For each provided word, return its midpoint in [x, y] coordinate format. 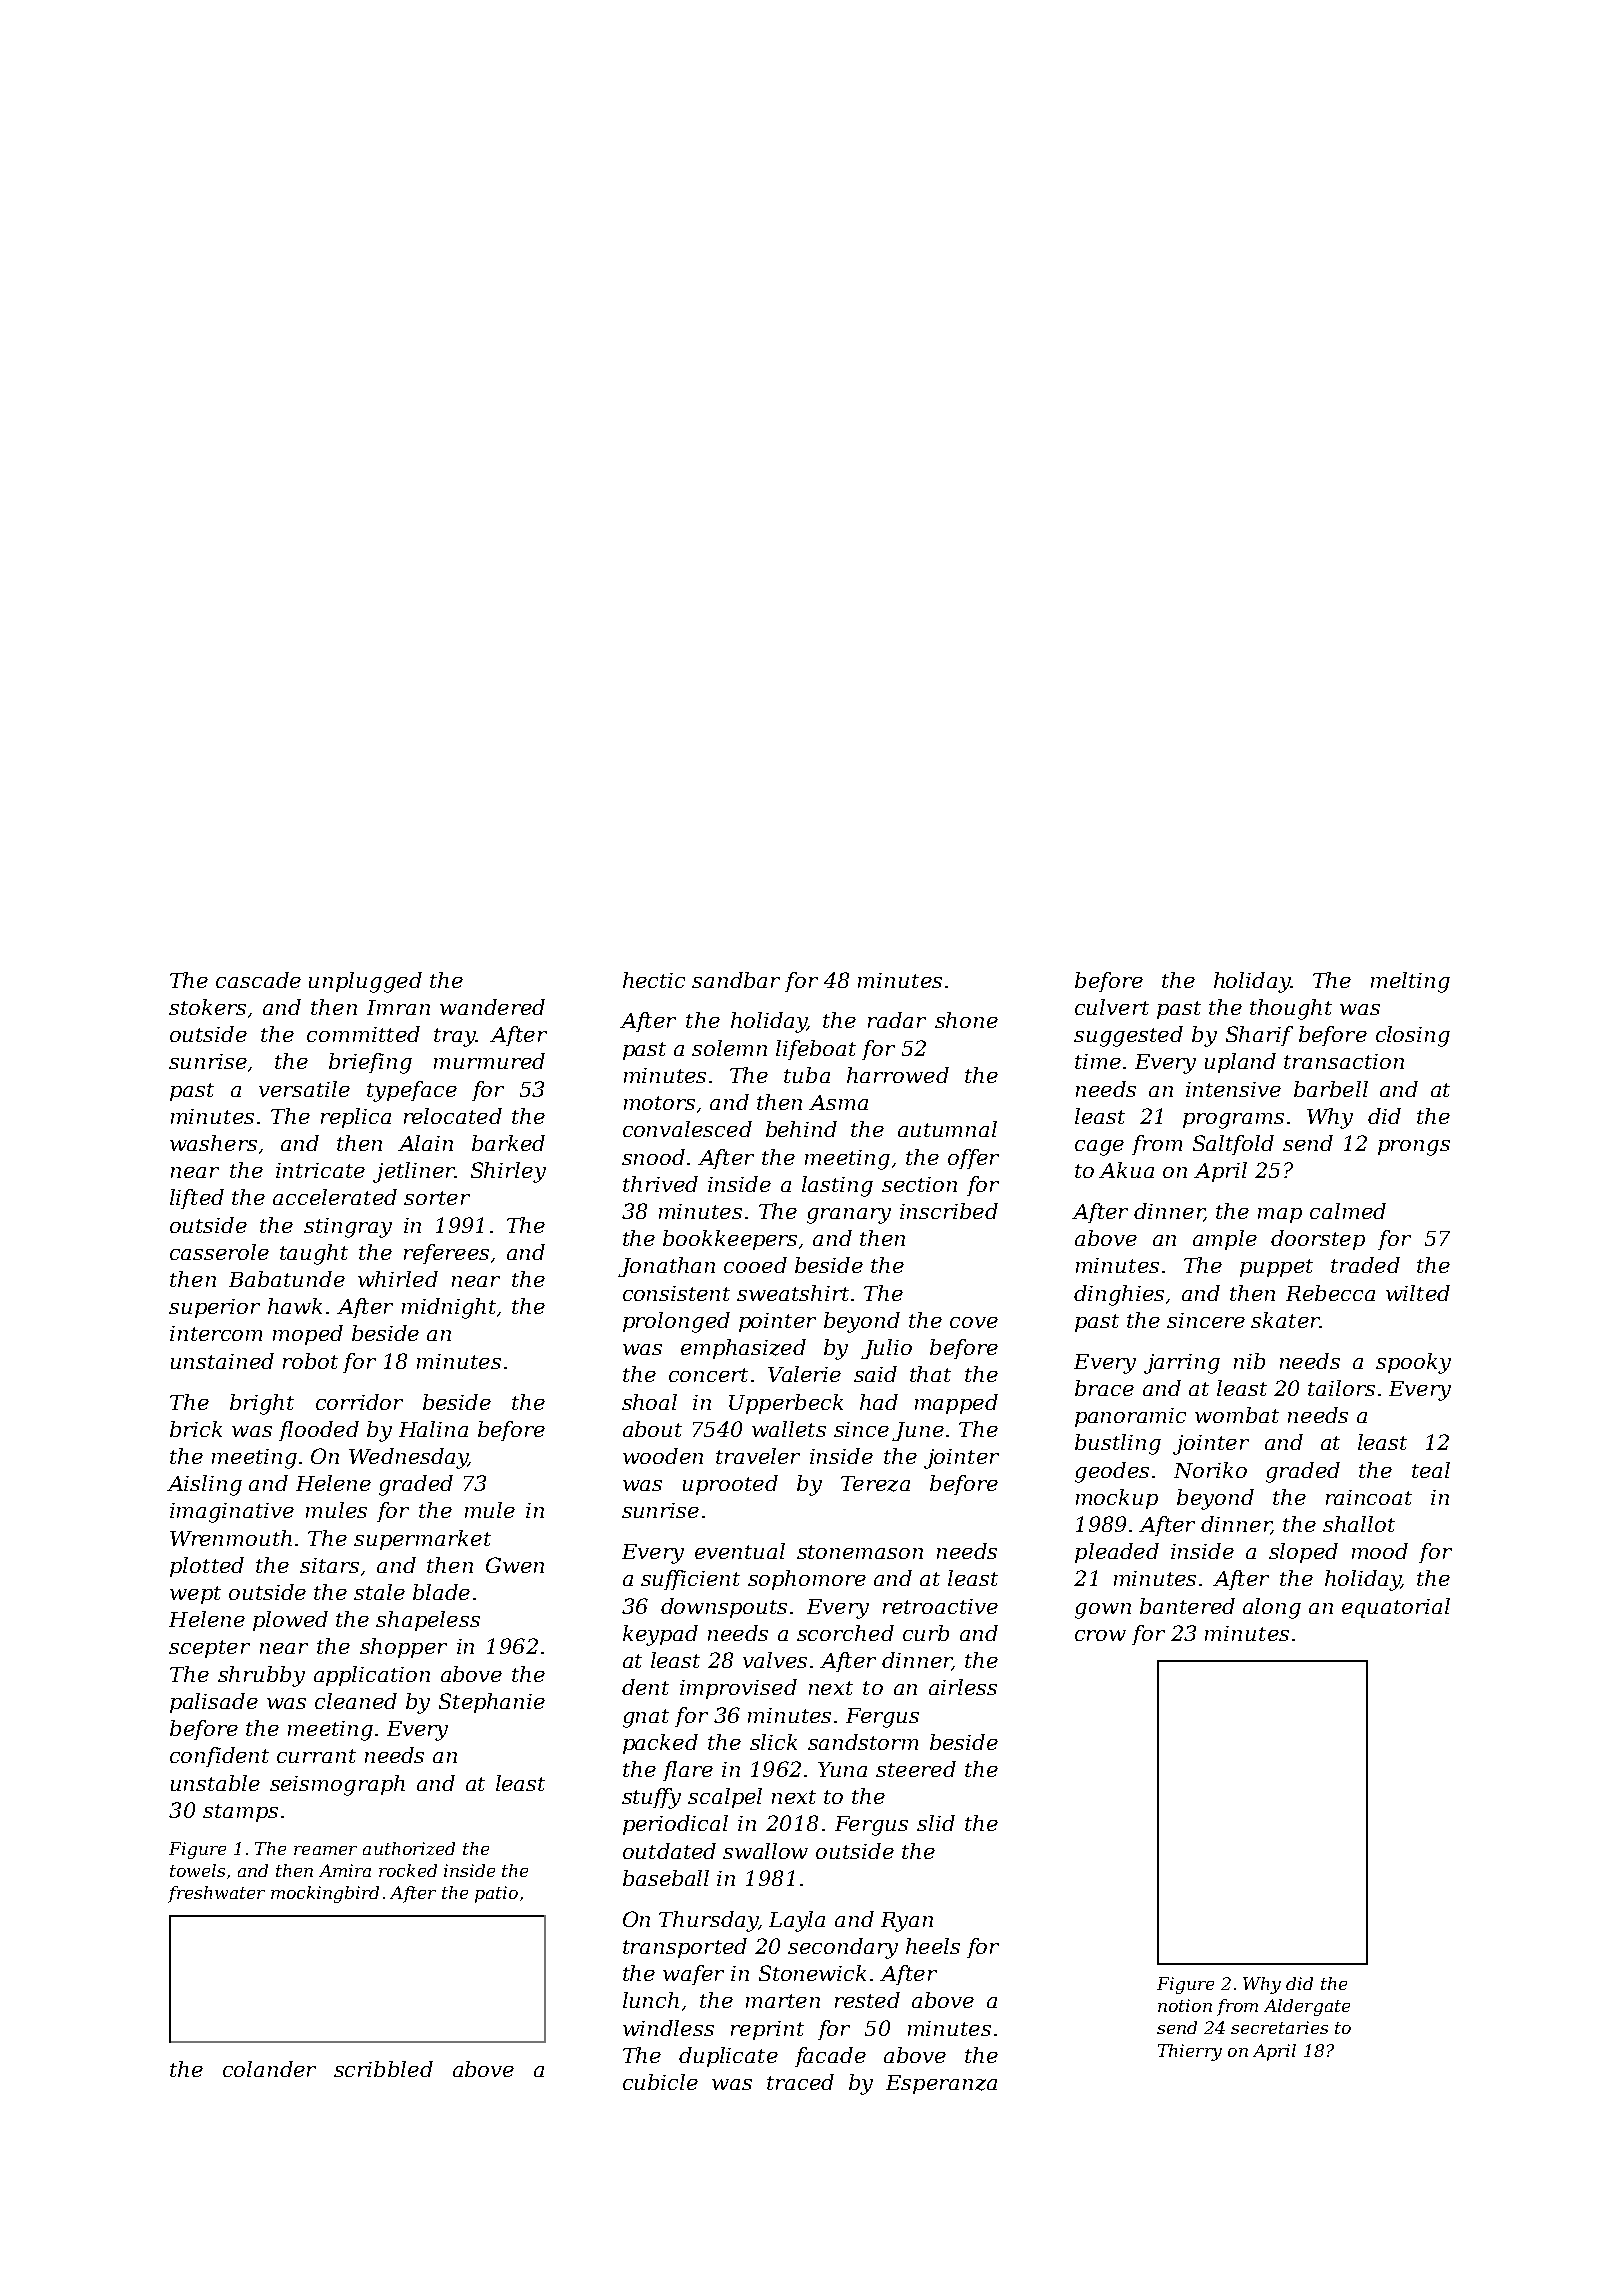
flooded [319, 1431]
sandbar [736, 980]
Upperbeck [786, 1404]
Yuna [842, 1769]
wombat [1237, 1415]
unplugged [365, 982]
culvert [1112, 1007]
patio [496, 1894]
